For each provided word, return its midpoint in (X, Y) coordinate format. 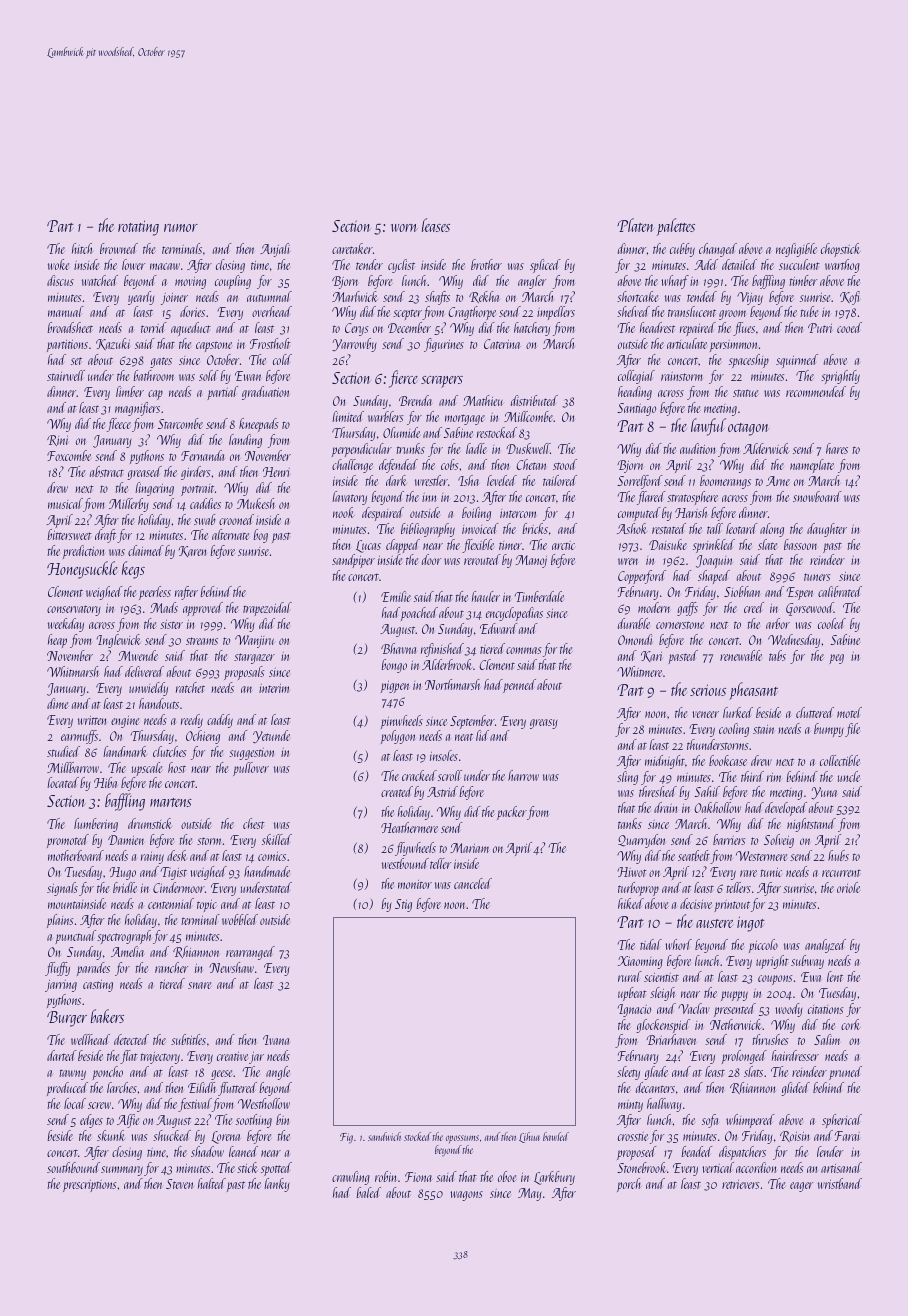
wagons (467, 1196)
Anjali (275, 250)
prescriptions (89, 1186)
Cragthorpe (472, 313)
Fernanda (202, 455)
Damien (126, 840)
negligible (796, 250)
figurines (444, 345)
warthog (842, 266)
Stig (403, 905)
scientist (661, 977)
